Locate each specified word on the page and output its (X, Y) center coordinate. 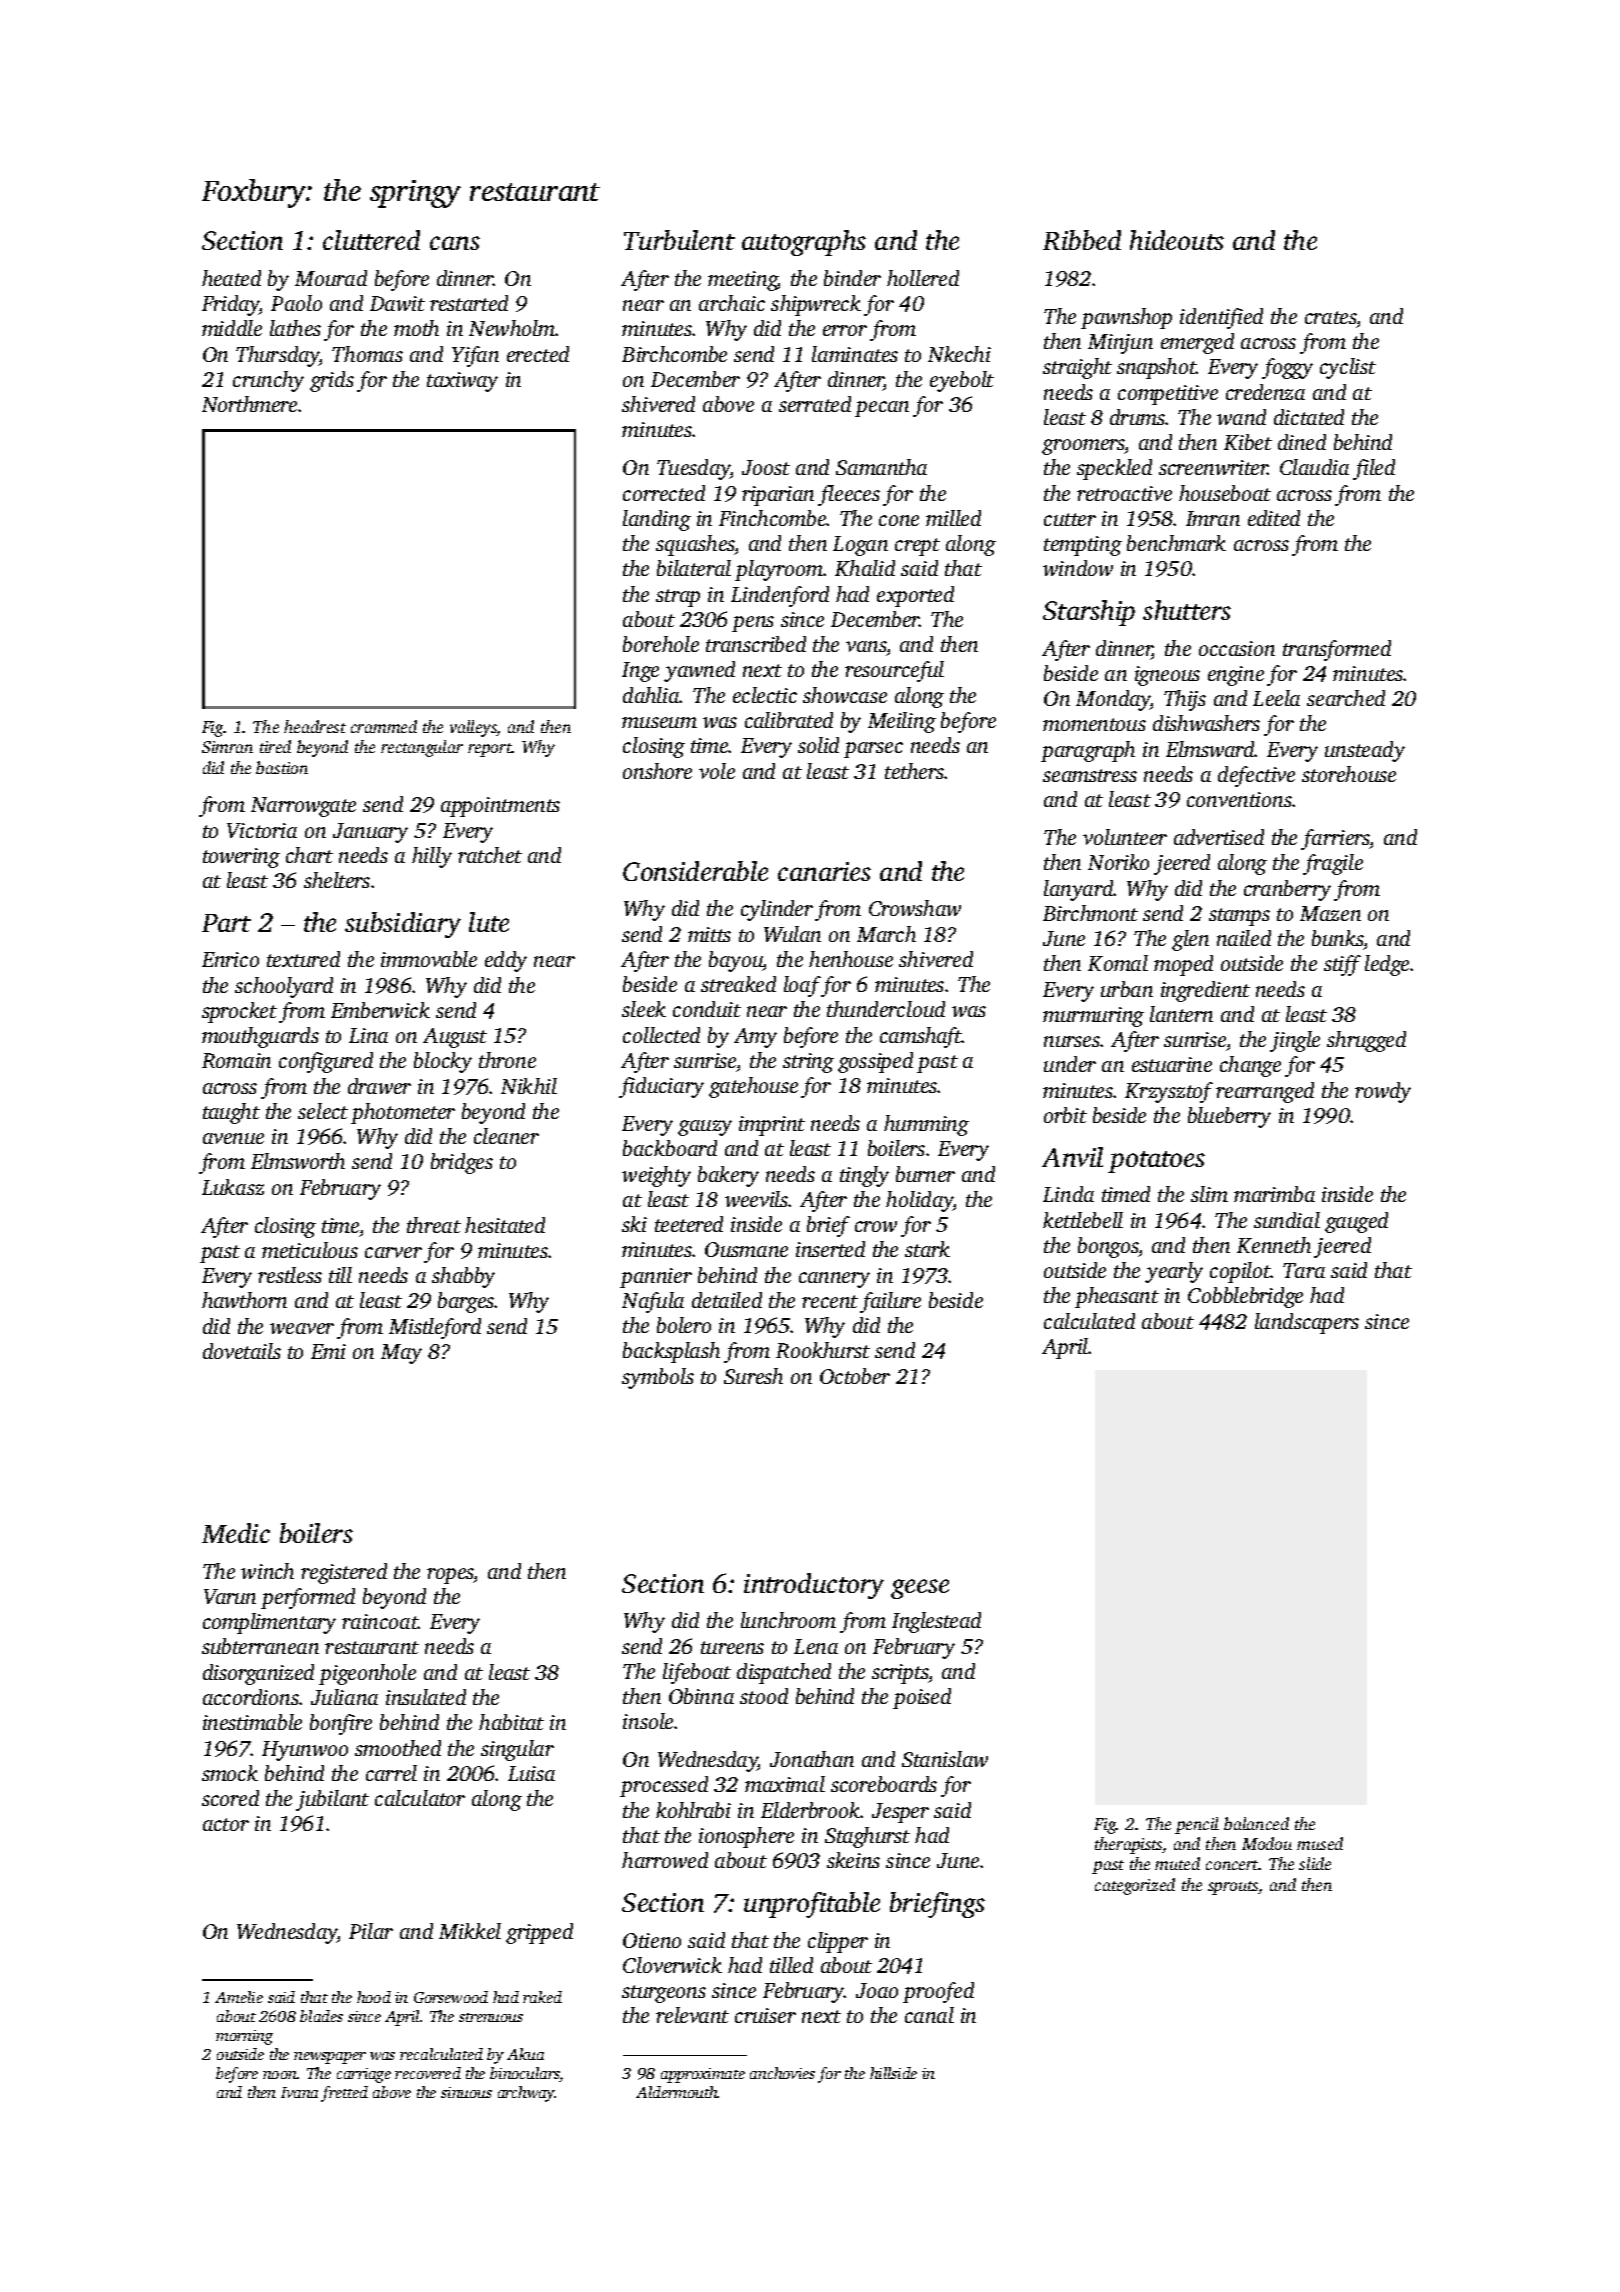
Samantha (881, 467)
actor (226, 1824)
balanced (1256, 1823)
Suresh (753, 1376)
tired (275, 746)
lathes (295, 328)
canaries (824, 871)
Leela (1276, 698)
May (401, 1354)
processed (664, 1786)
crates (1330, 317)
